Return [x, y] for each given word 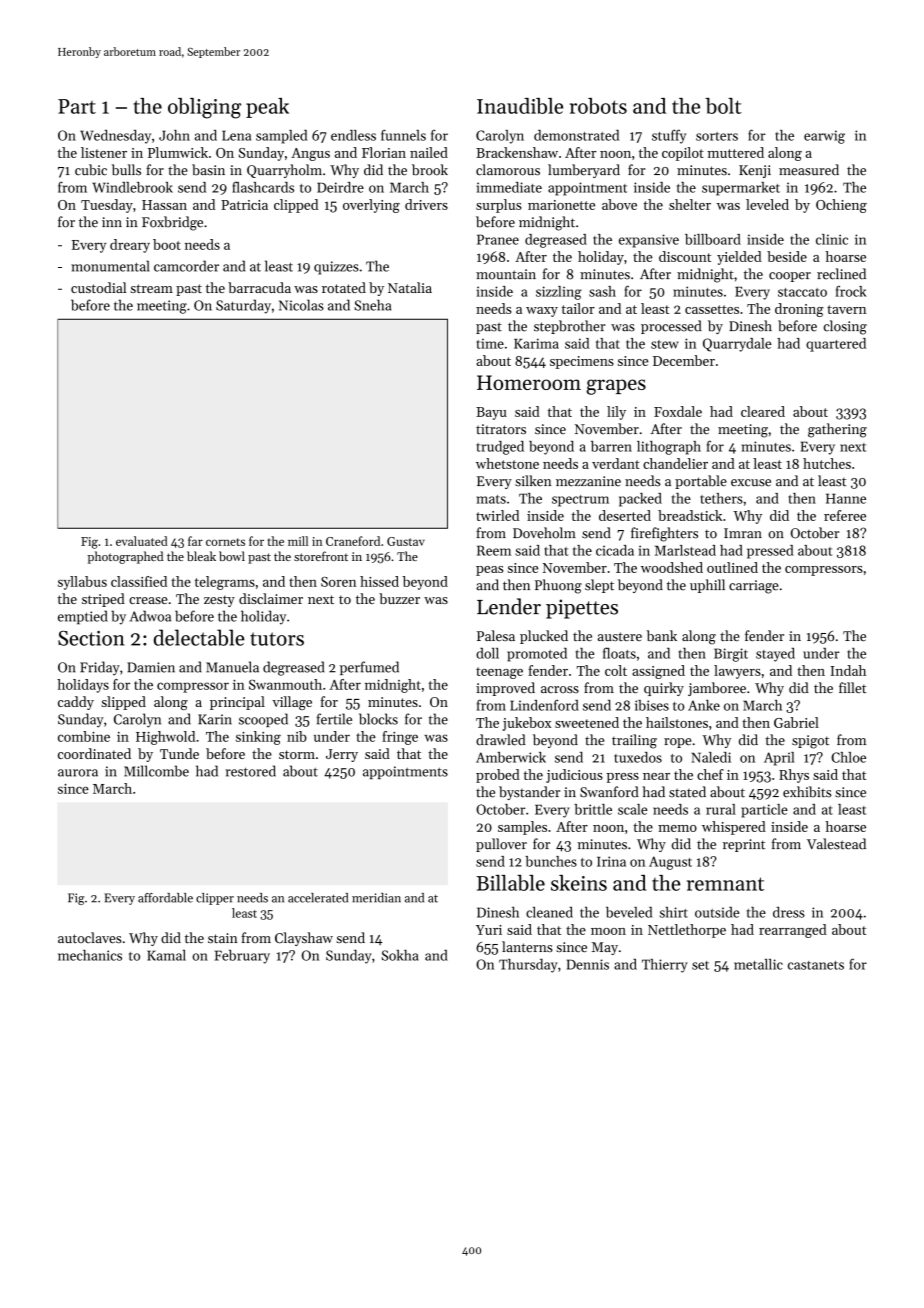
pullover [501, 845]
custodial [98, 287]
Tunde [179, 753]
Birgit [731, 655]
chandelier [675, 463]
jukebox [526, 724]
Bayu [491, 413]
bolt [723, 106]
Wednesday [115, 137]
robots [598, 106]
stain [223, 938]
